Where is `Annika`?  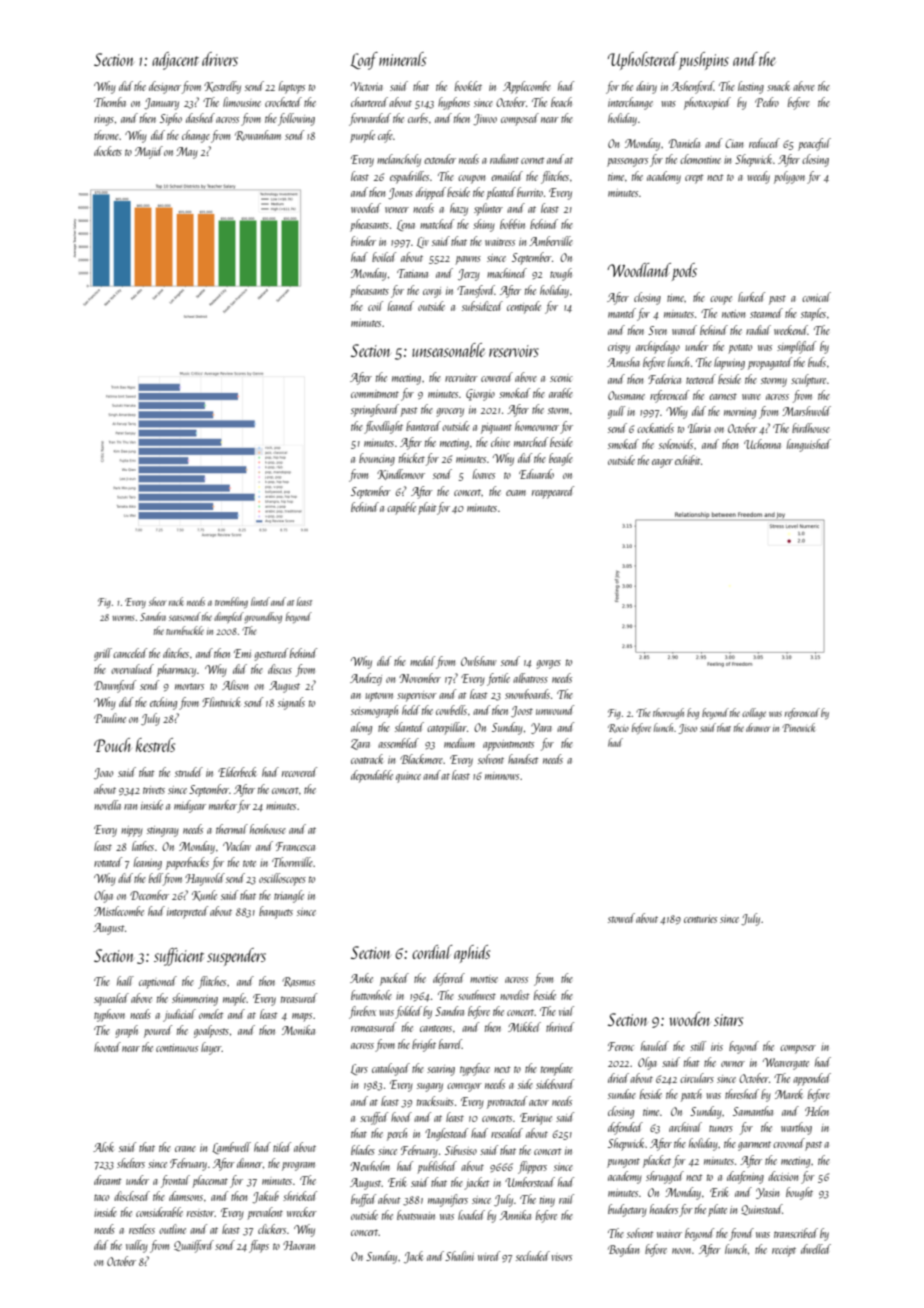 Annika is located at coordinates (515, 1215).
